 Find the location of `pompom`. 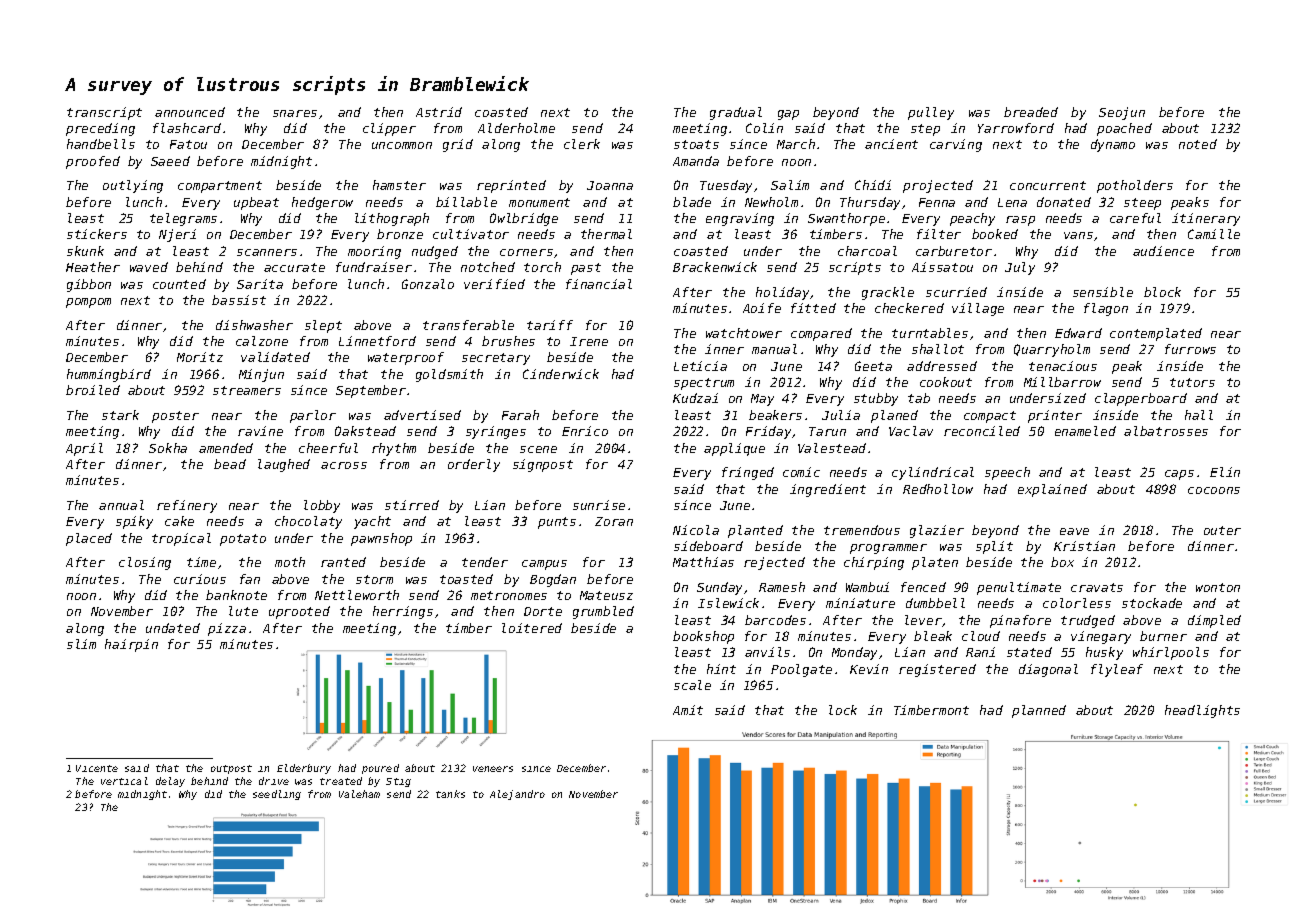

pompom is located at coordinates (88, 303).
